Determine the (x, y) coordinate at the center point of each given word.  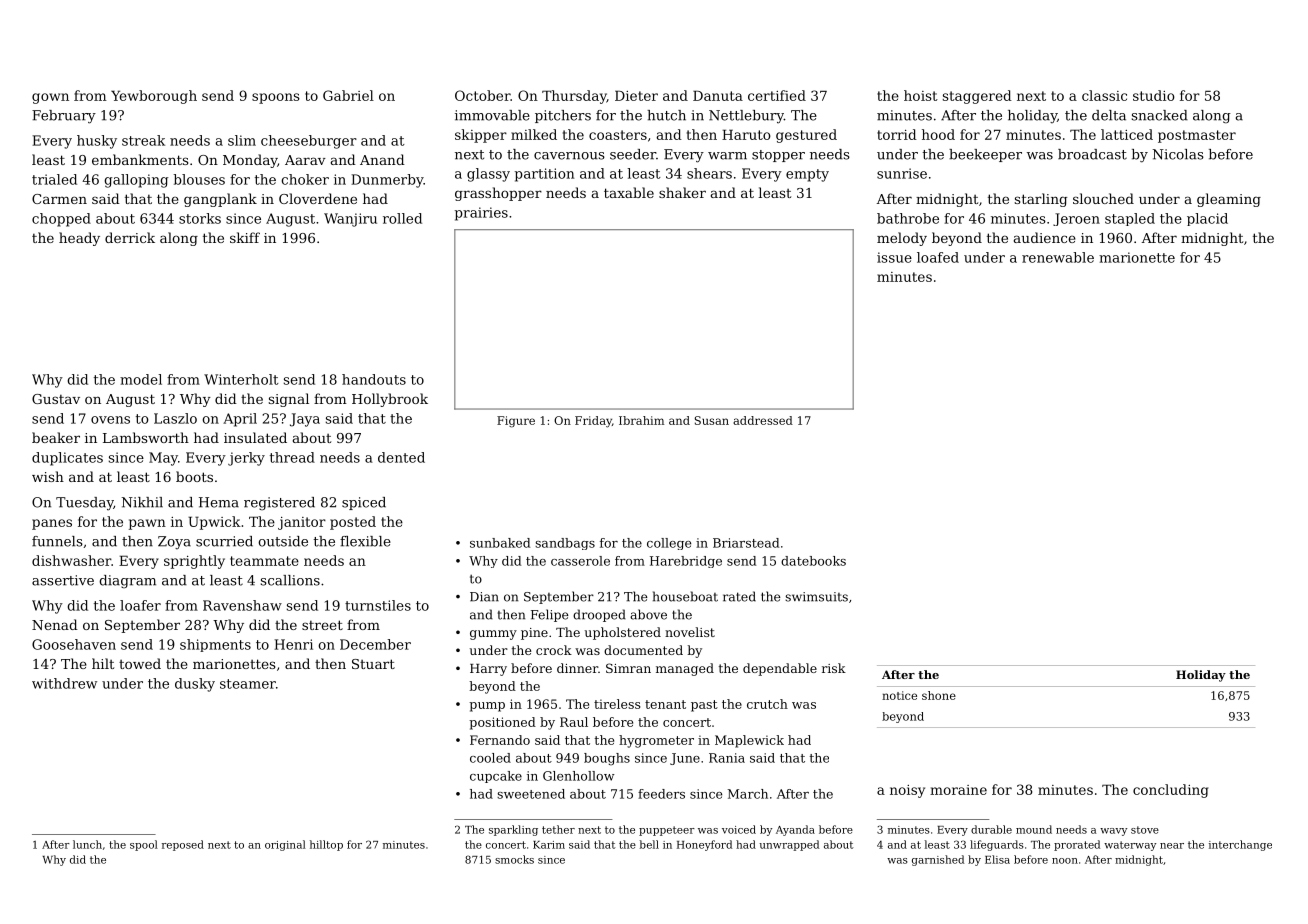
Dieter (636, 95)
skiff (245, 237)
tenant (665, 704)
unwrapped (789, 845)
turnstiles (378, 605)
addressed (763, 420)
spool (144, 845)
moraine (958, 790)
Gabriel (348, 95)
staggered (977, 97)
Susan (712, 420)
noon (1065, 861)
